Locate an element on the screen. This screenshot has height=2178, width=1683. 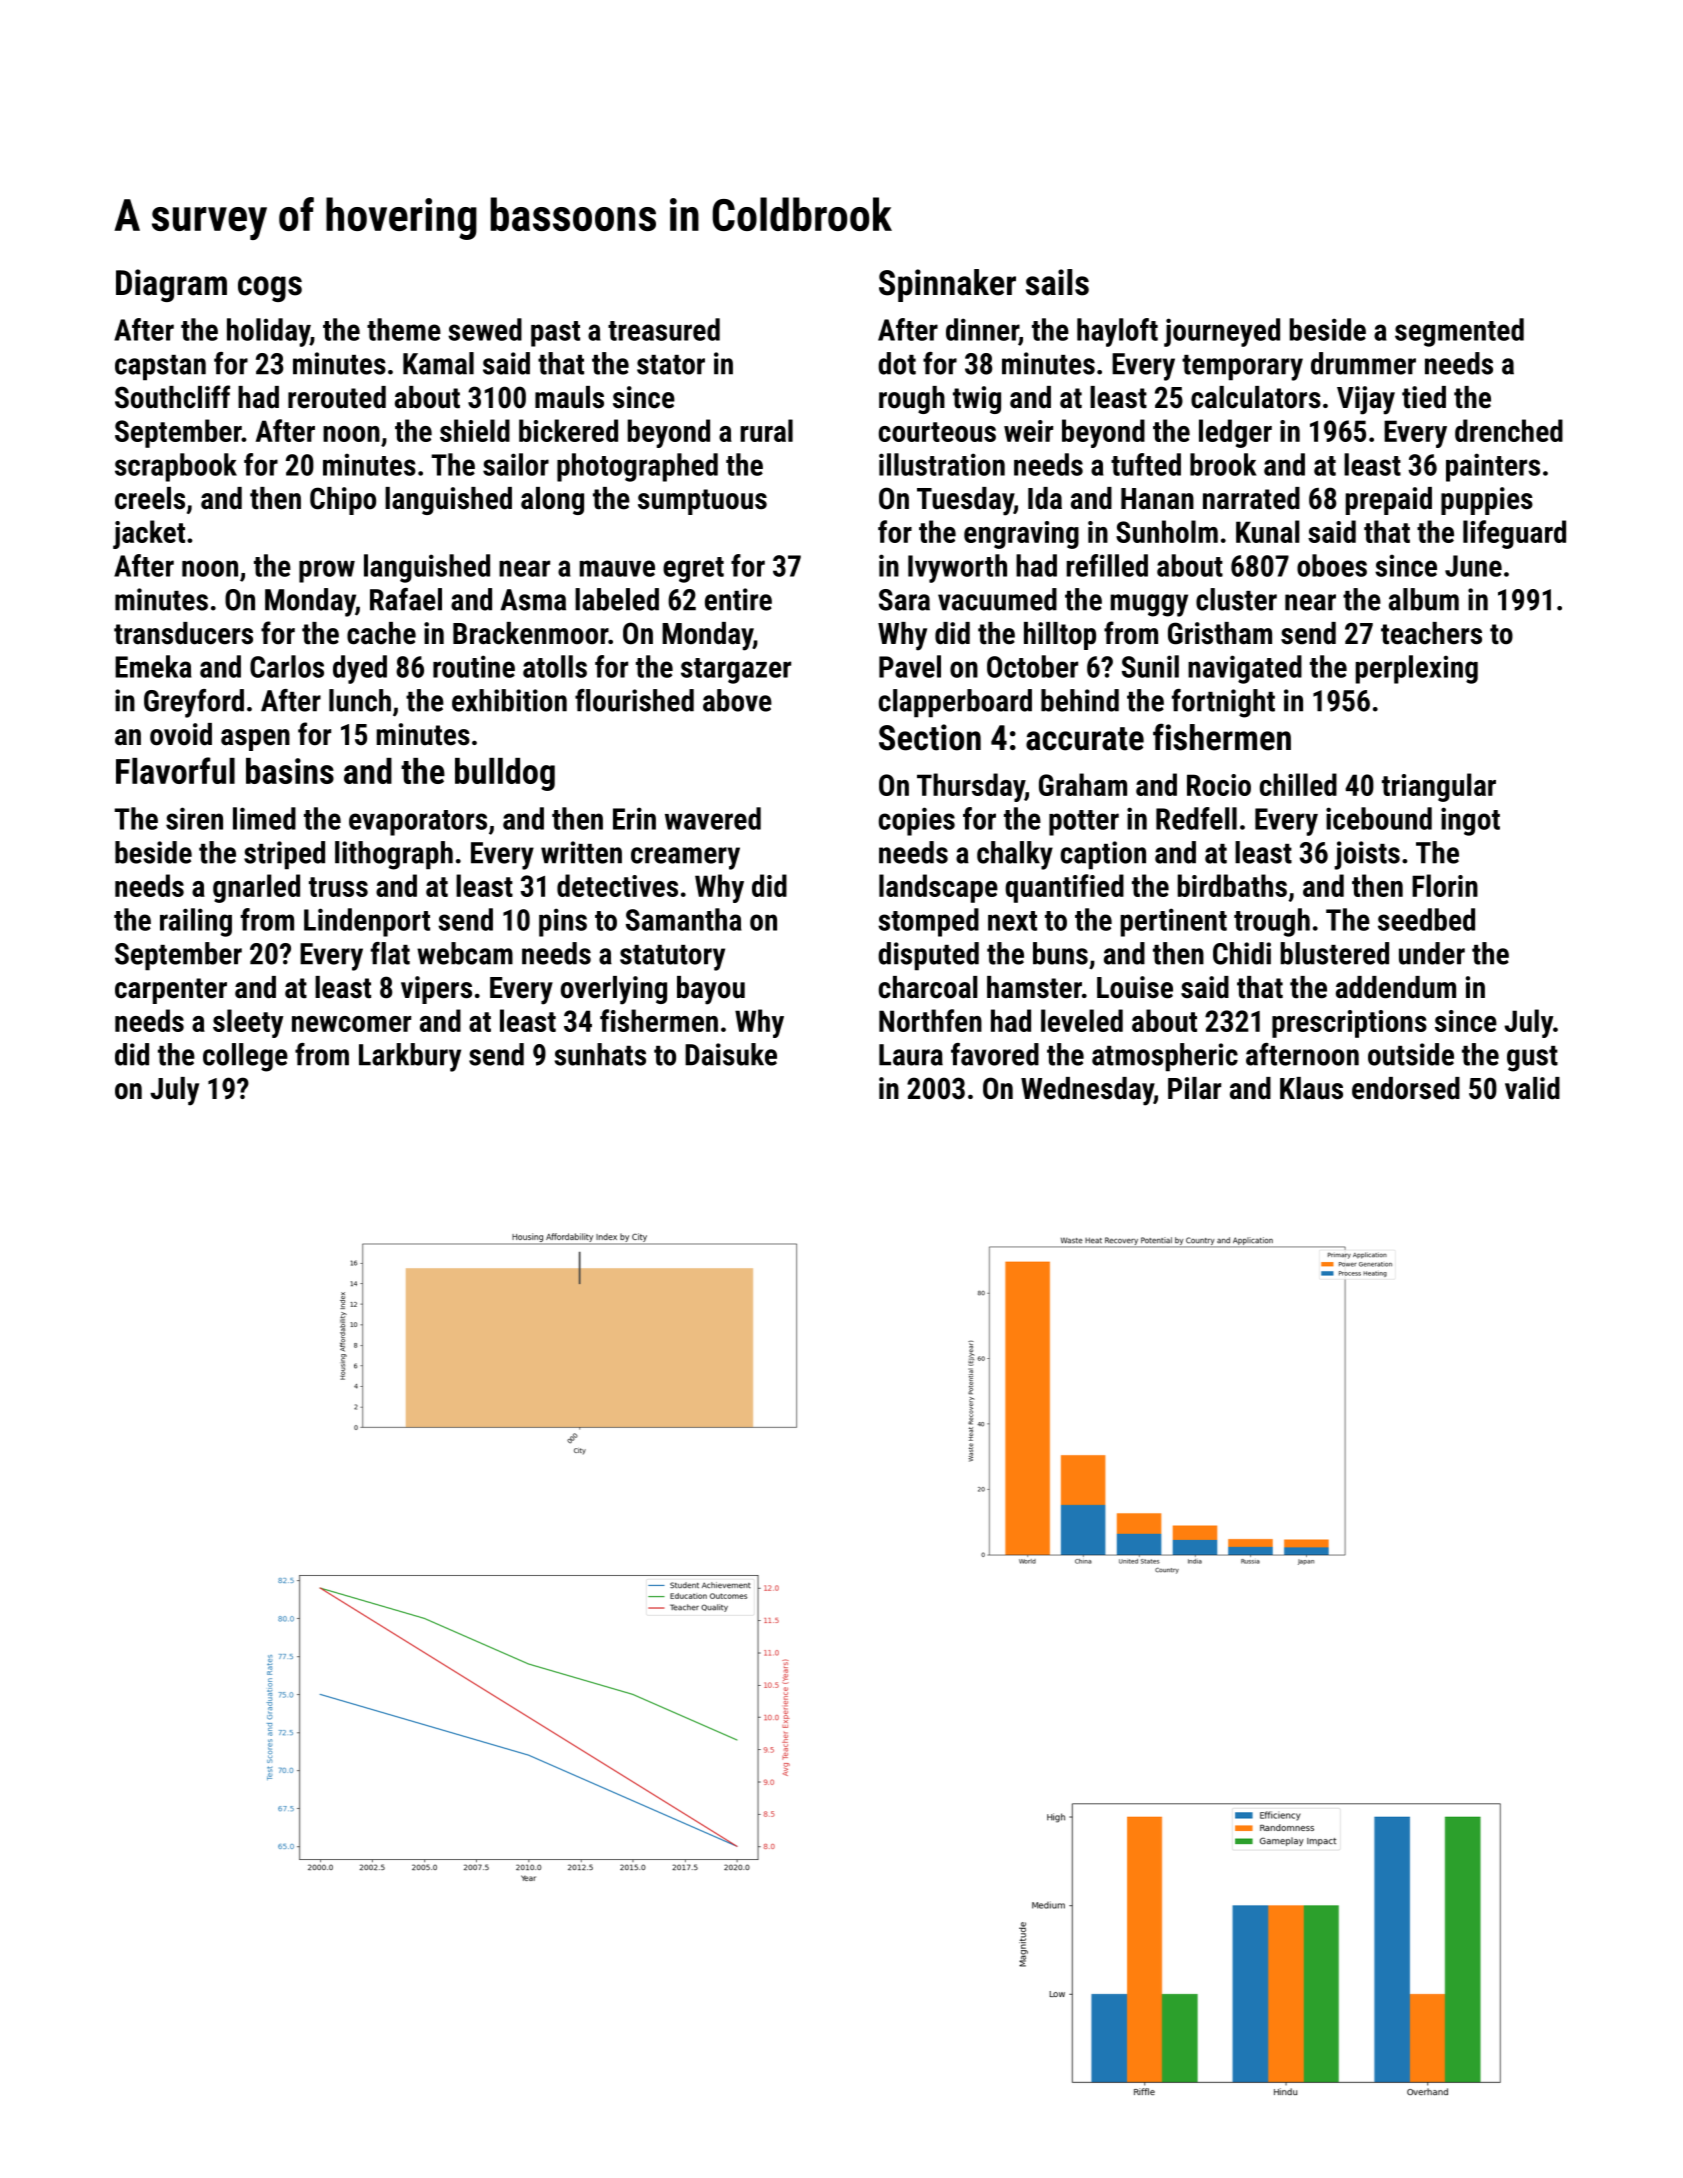
Kamal is located at coordinates (438, 363).
